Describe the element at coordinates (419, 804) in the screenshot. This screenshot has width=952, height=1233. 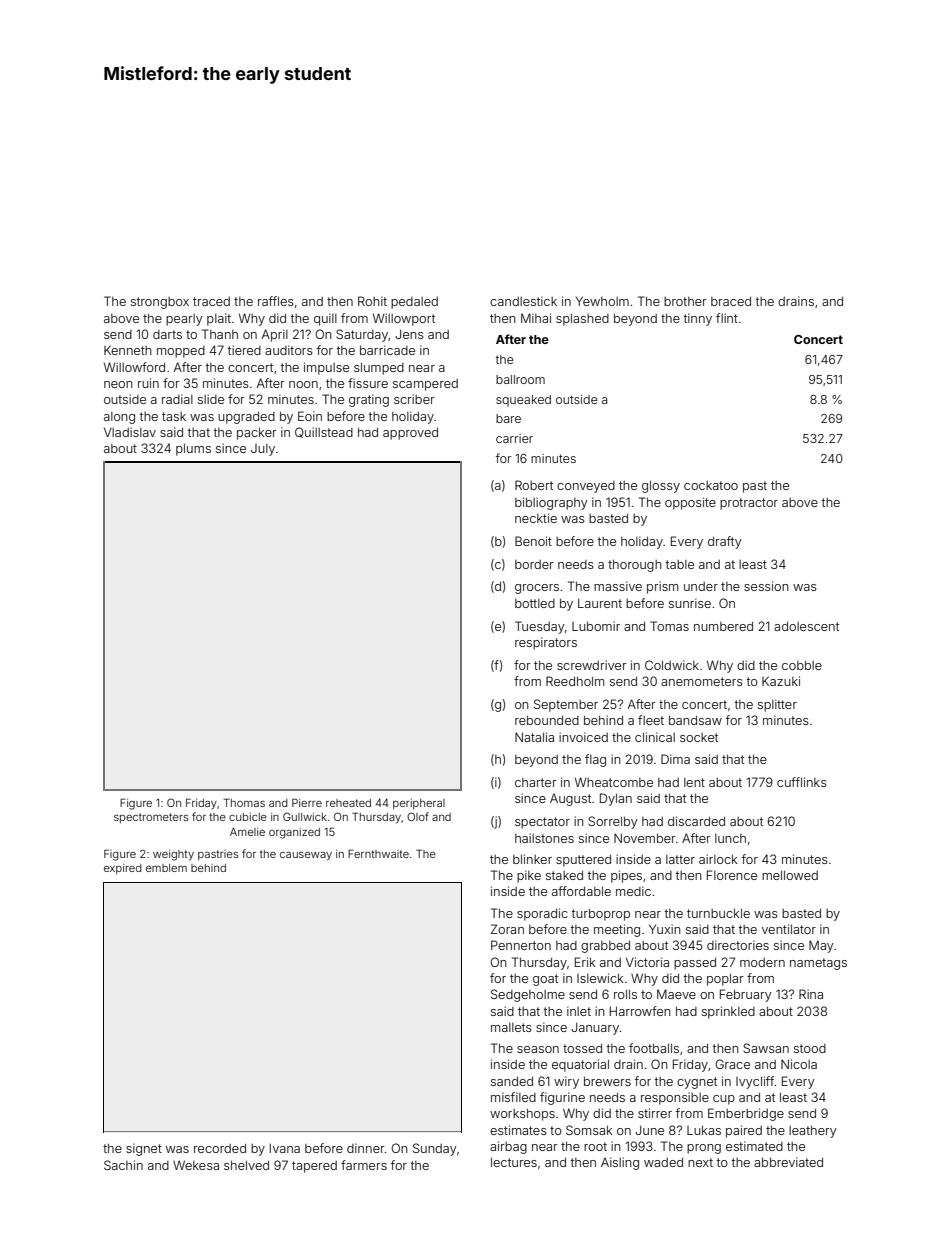
I see `peripheral` at that location.
